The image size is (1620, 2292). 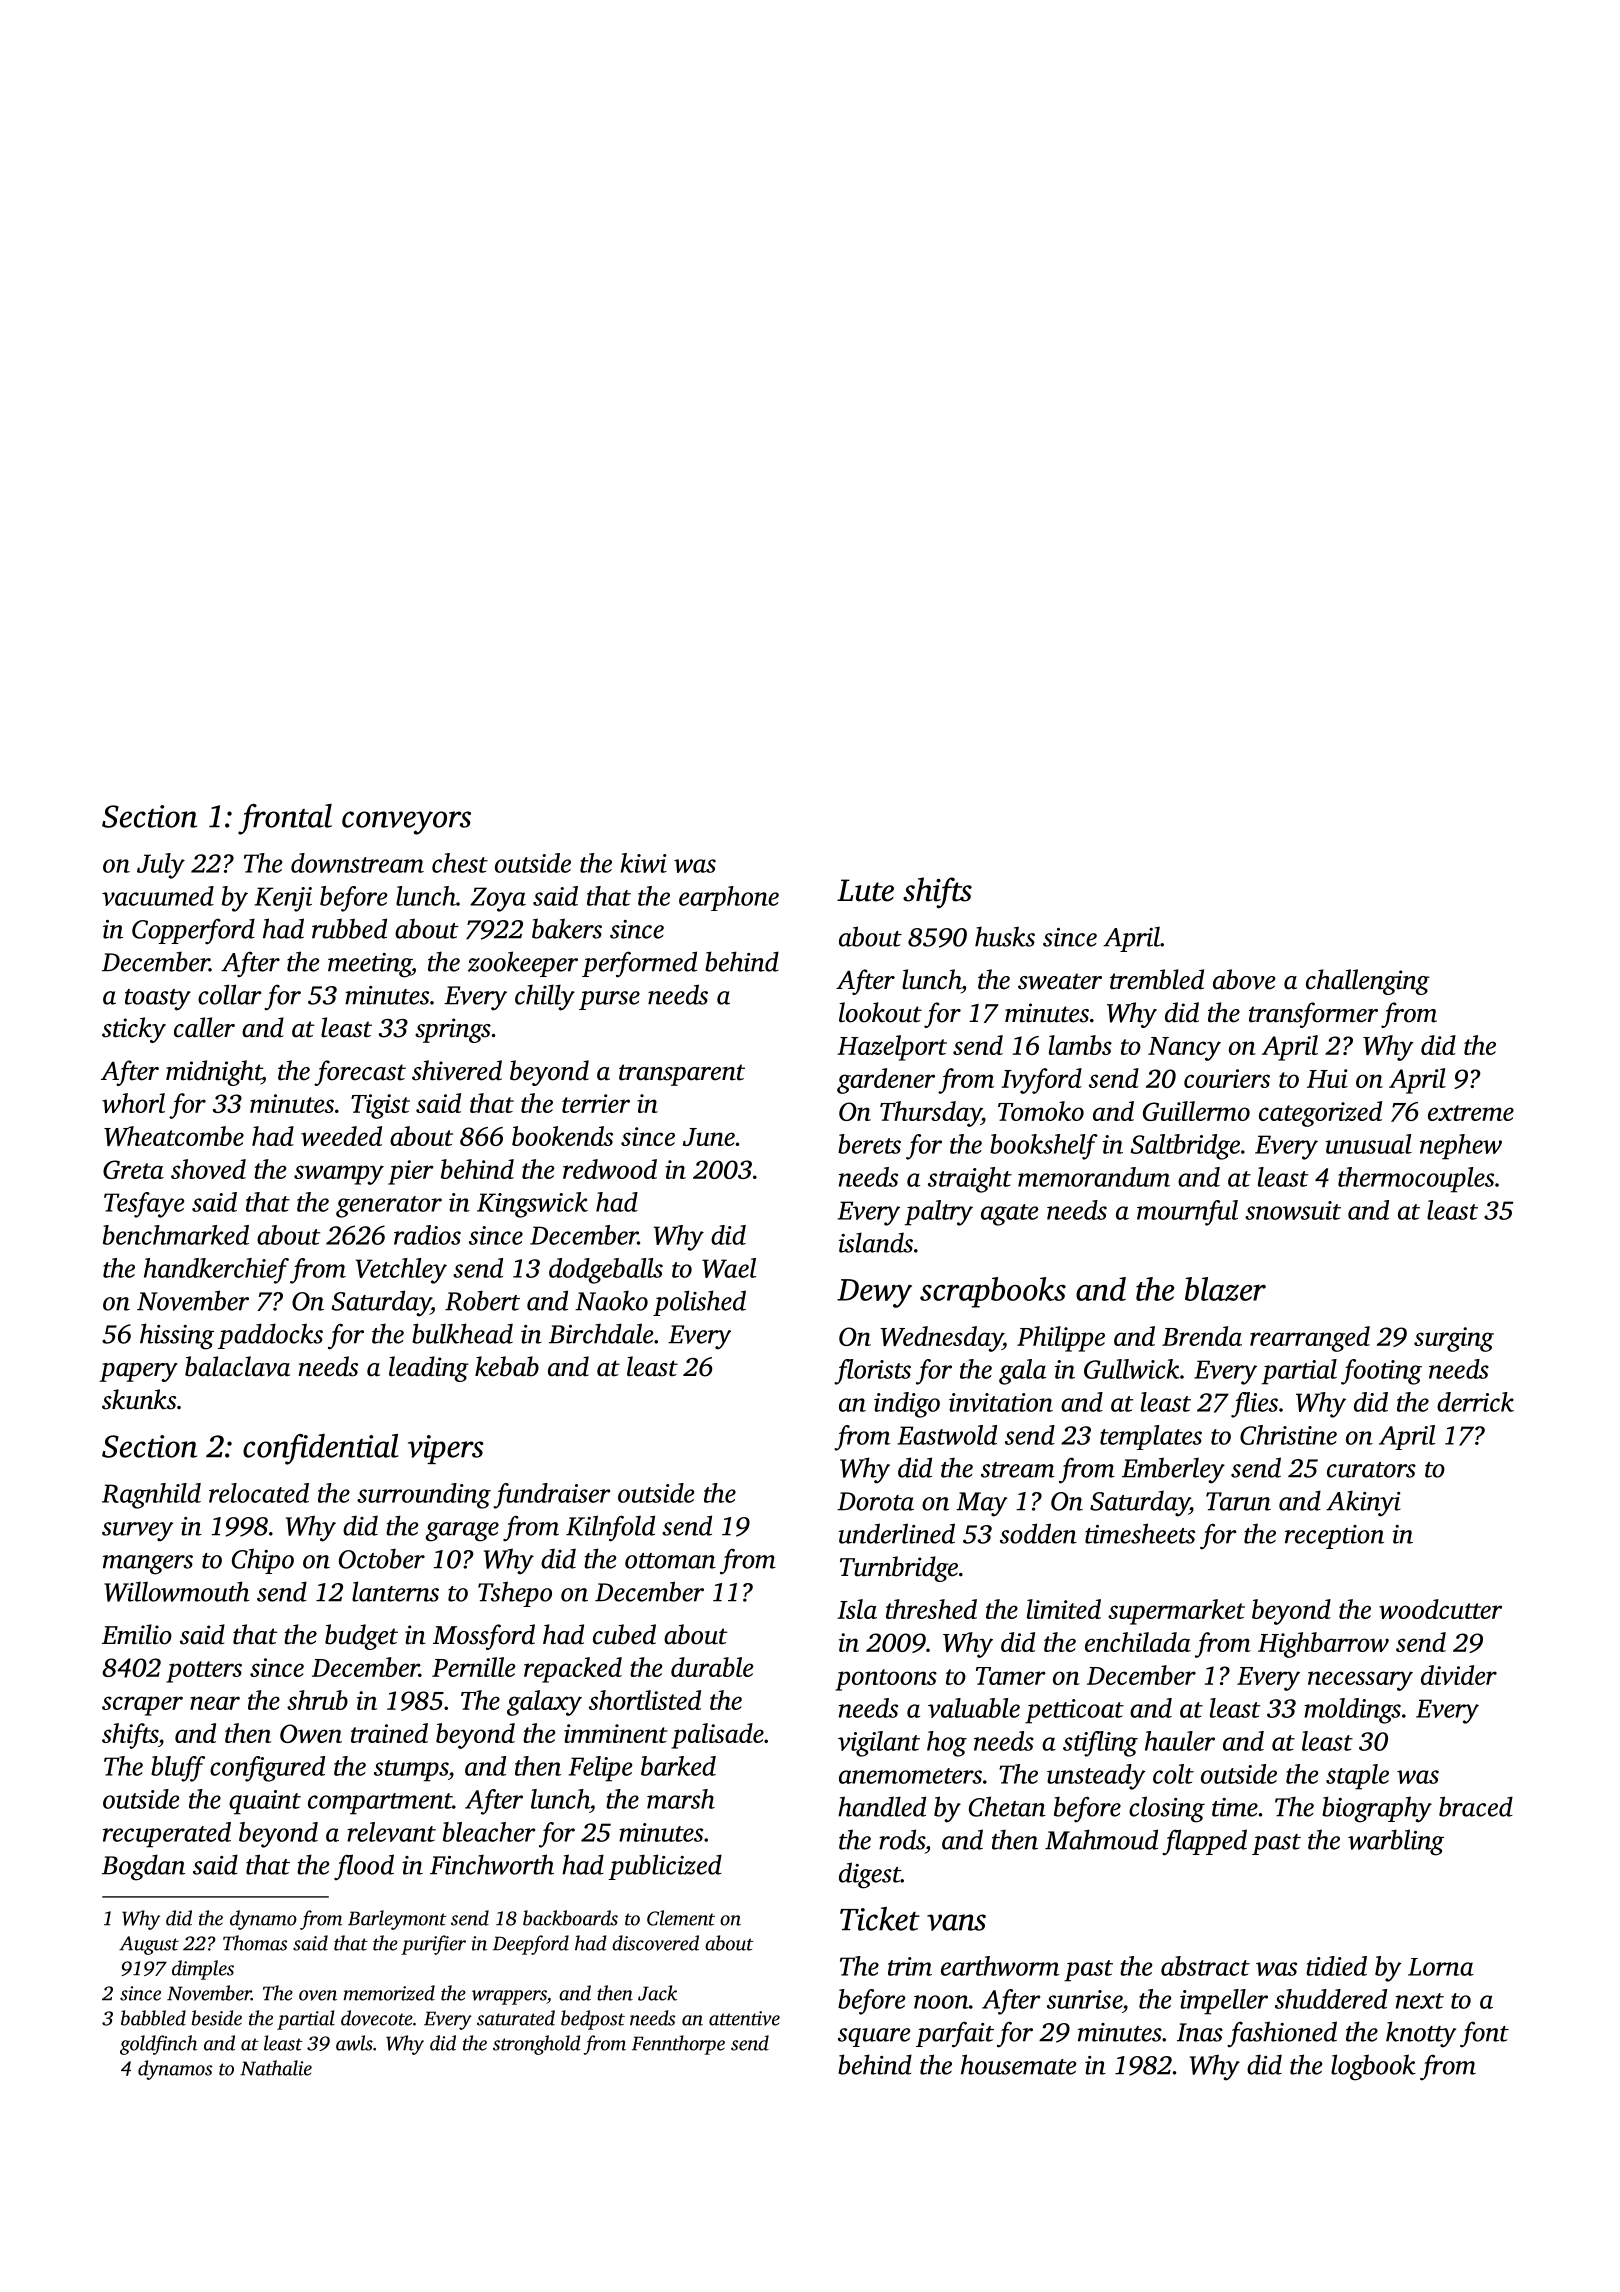 I want to click on husks, so click(x=1005, y=936).
